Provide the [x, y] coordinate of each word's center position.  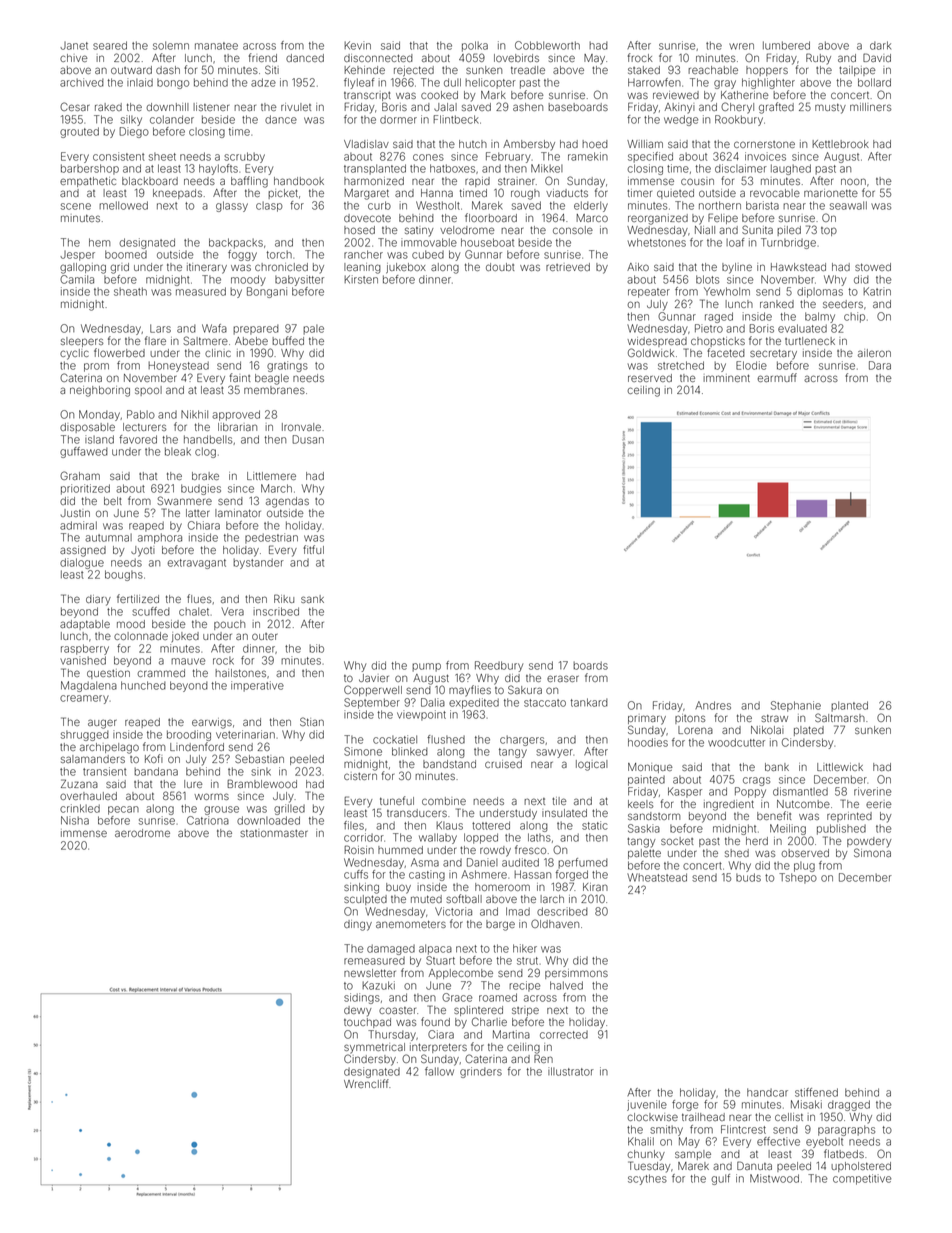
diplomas [820, 292]
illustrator [571, 1071]
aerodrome [142, 833]
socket [677, 841]
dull [452, 82]
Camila [77, 279]
